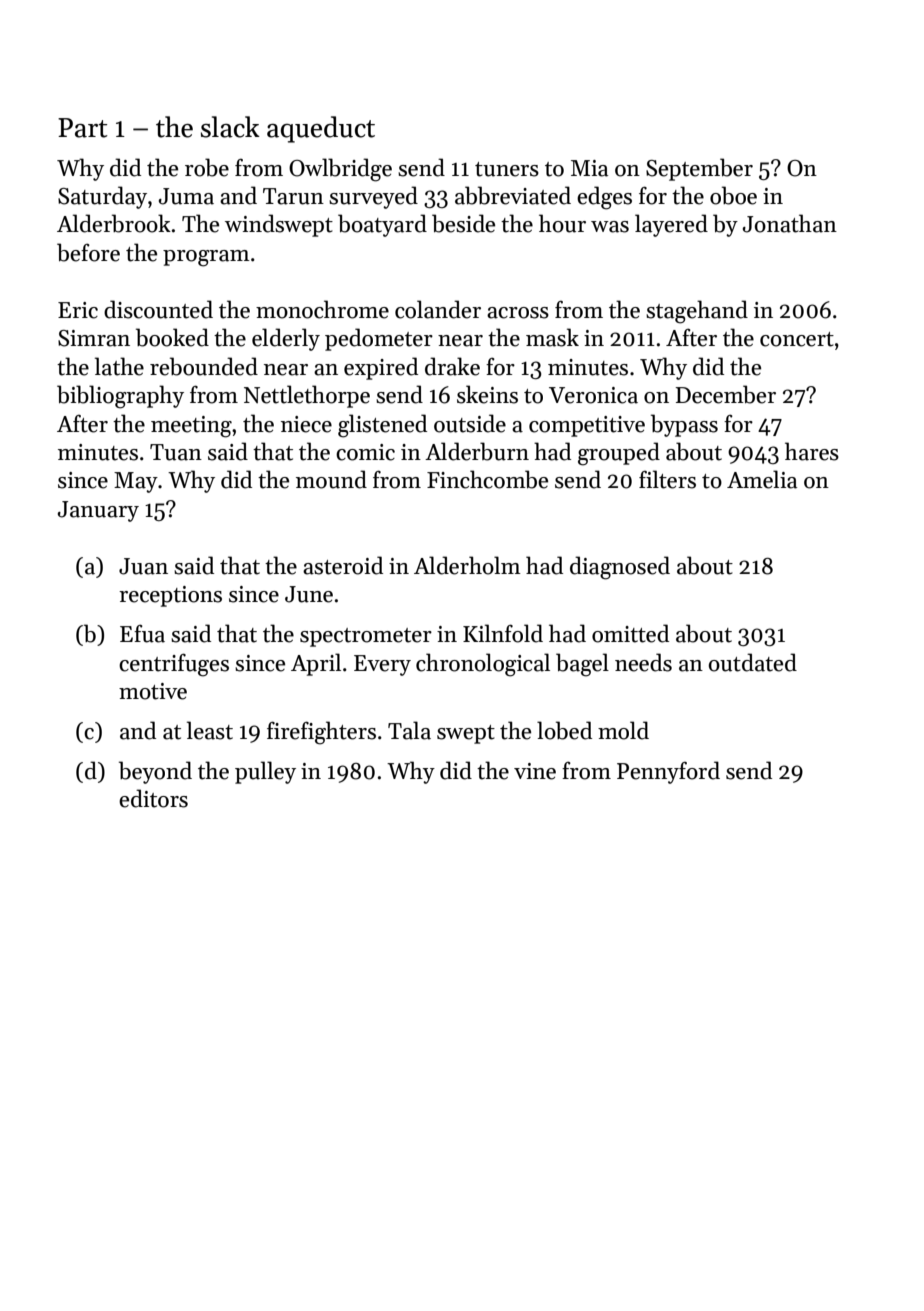 This screenshot has height=1311, width=924. Describe the element at coordinates (604, 198) in the screenshot. I see `edges` at that location.
